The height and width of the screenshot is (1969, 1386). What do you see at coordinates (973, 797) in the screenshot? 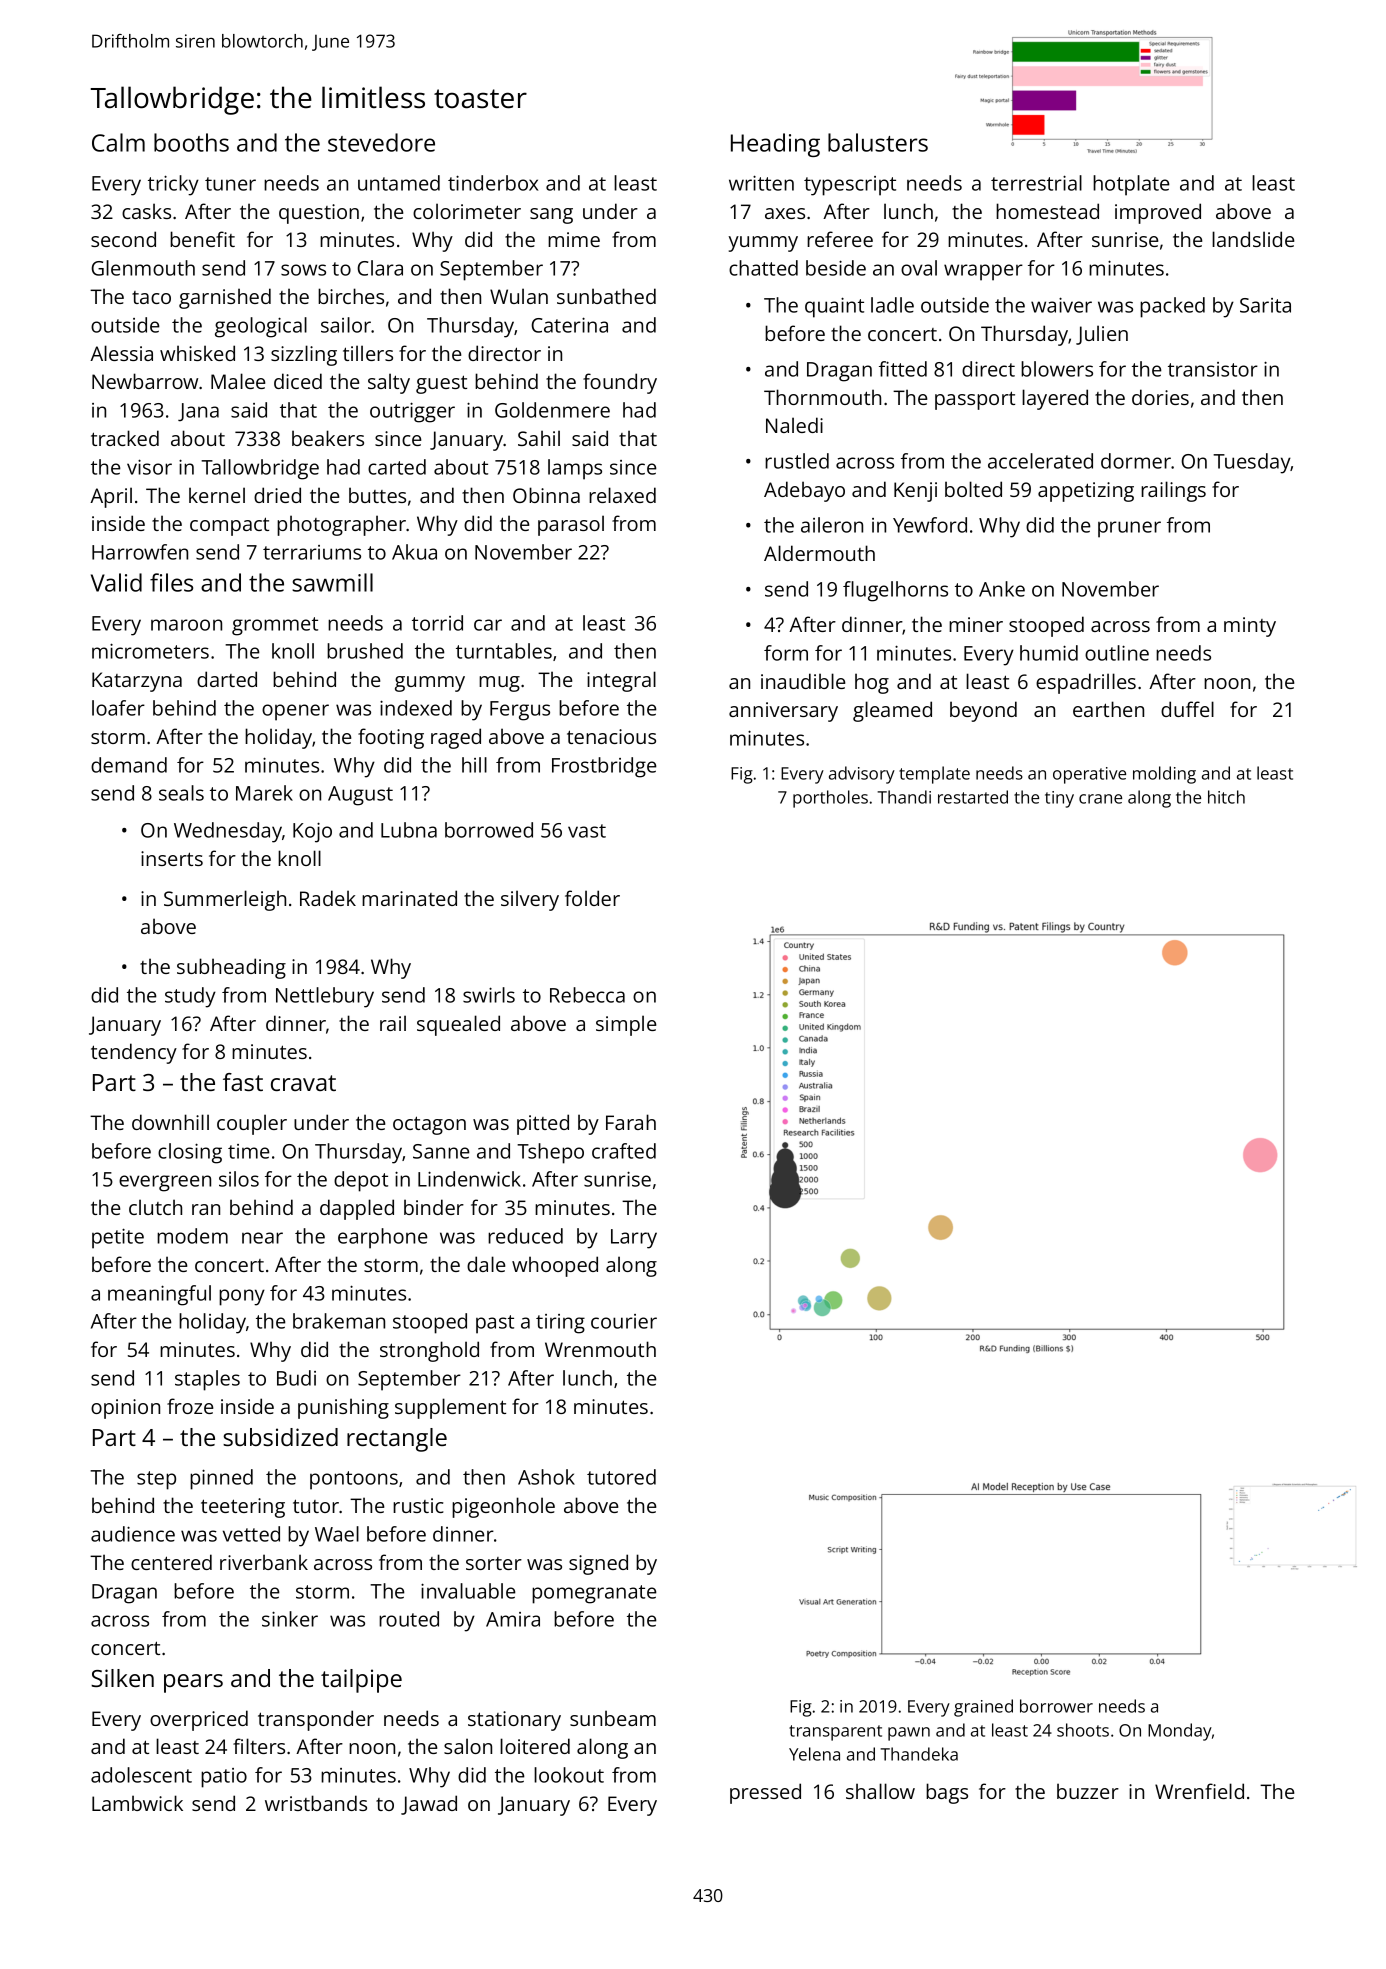
I see `restarted` at bounding box center [973, 797].
